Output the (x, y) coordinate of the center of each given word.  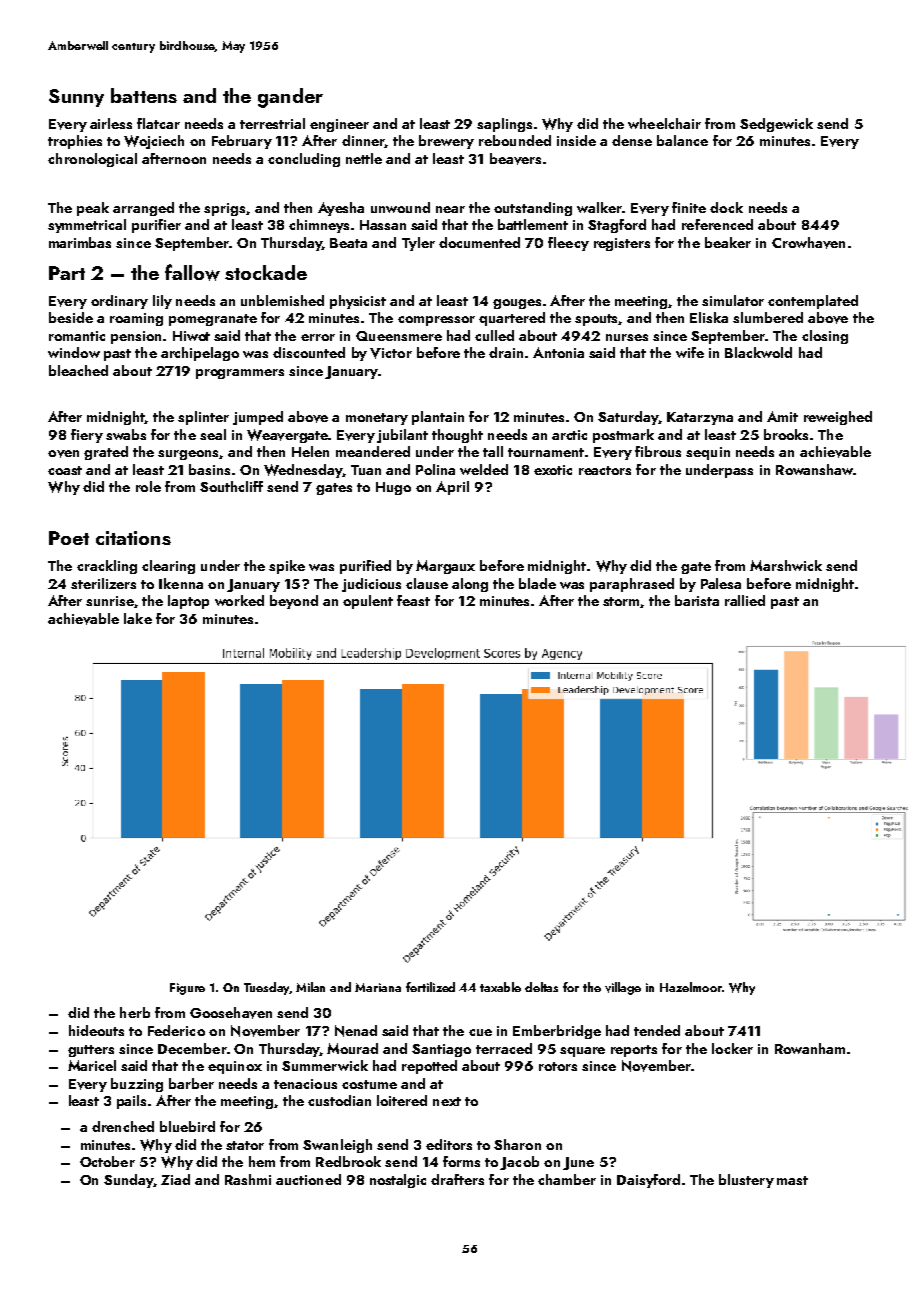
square (582, 1052)
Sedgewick (776, 125)
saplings (504, 125)
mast (792, 1180)
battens (144, 95)
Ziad (175, 1179)
